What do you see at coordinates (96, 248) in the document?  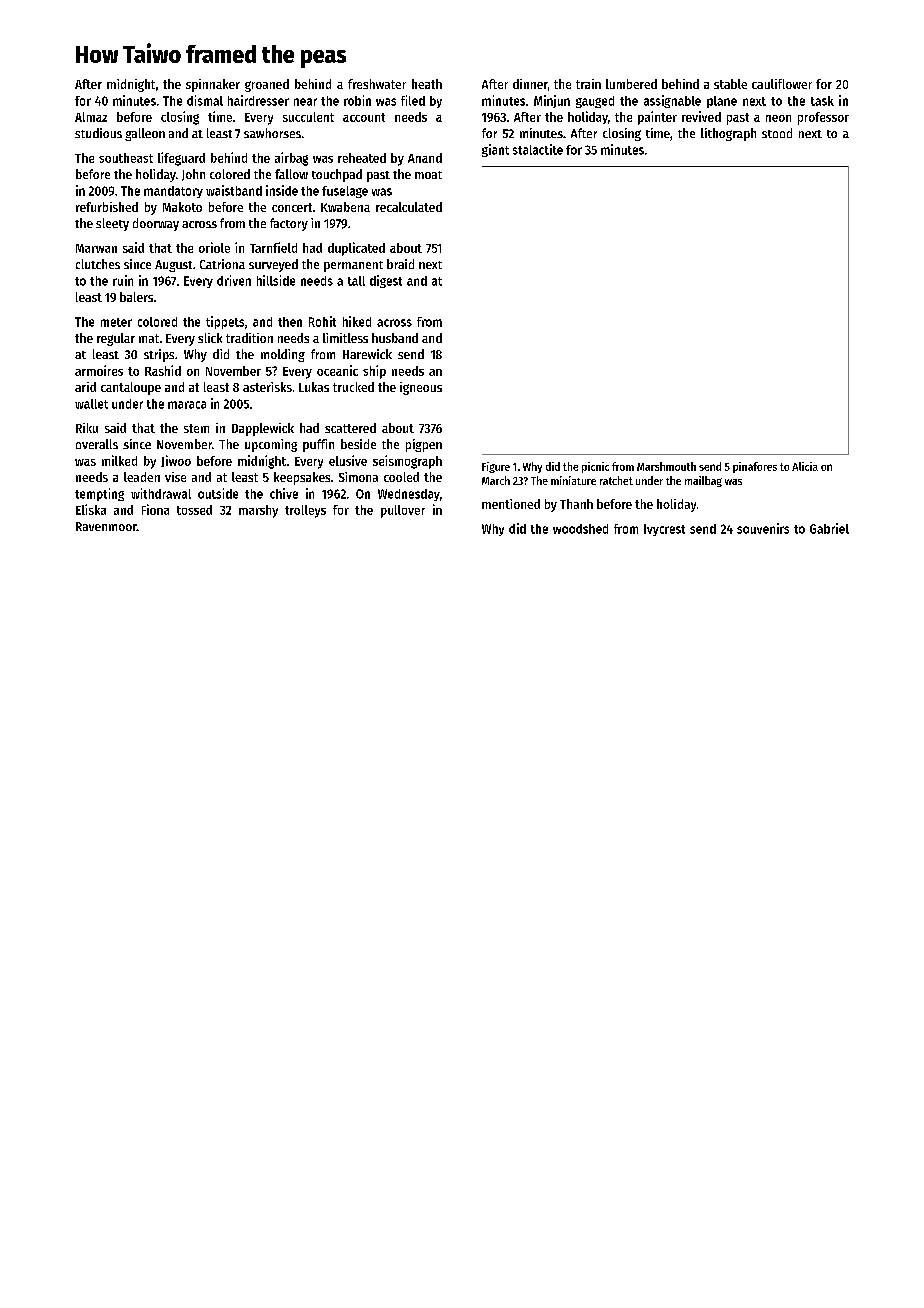 I see `Marwan` at bounding box center [96, 248].
